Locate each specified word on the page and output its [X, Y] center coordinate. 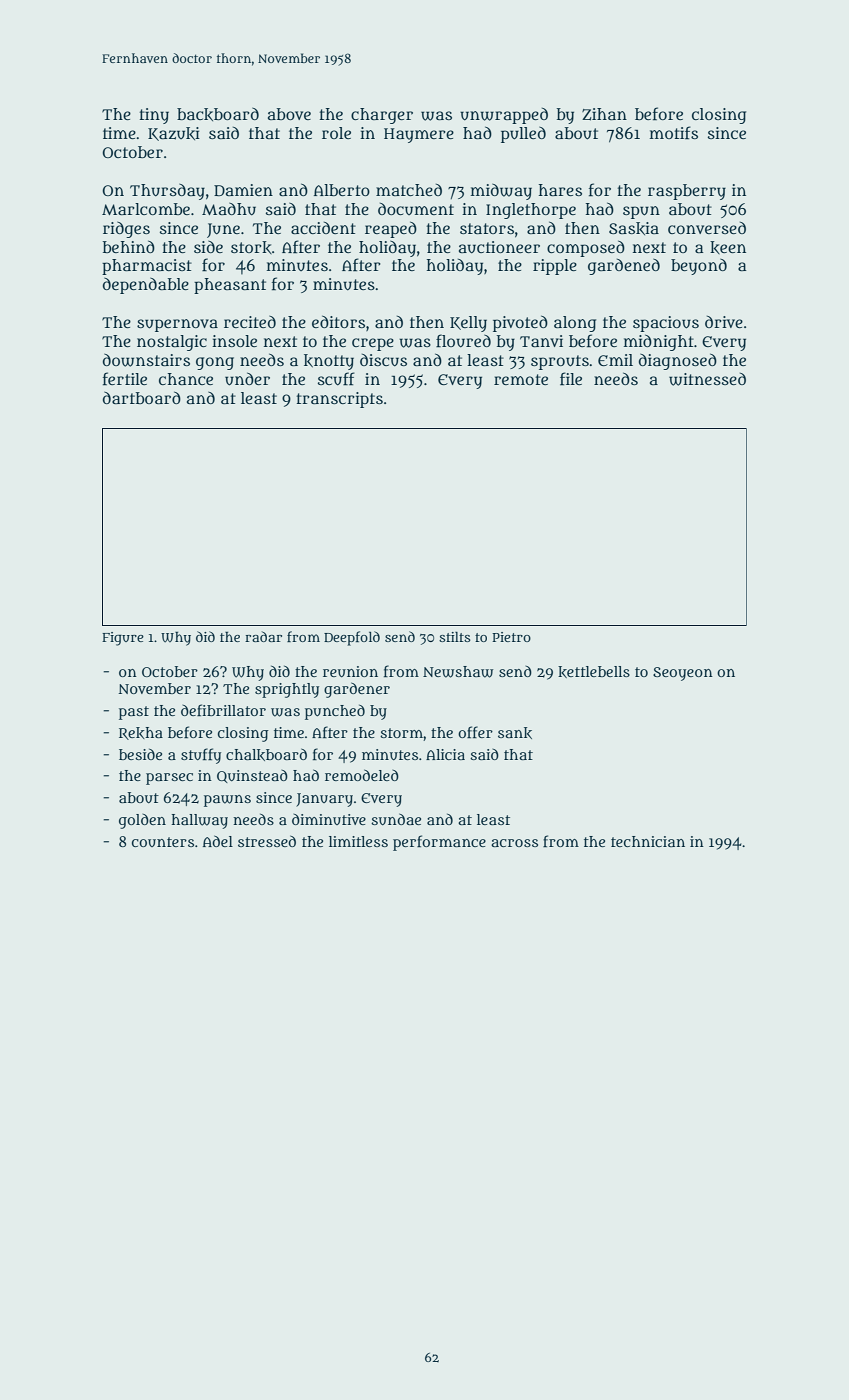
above [289, 114]
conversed [707, 228]
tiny [154, 116]
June [223, 230]
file [571, 379]
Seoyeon [683, 674]
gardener [357, 690]
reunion [350, 671]
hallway [199, 821]
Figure [123, 639]
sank [515, 733]
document [416, 209]
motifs [674, 133]
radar [263, 636]
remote [521, 379]
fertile [125, 379]
